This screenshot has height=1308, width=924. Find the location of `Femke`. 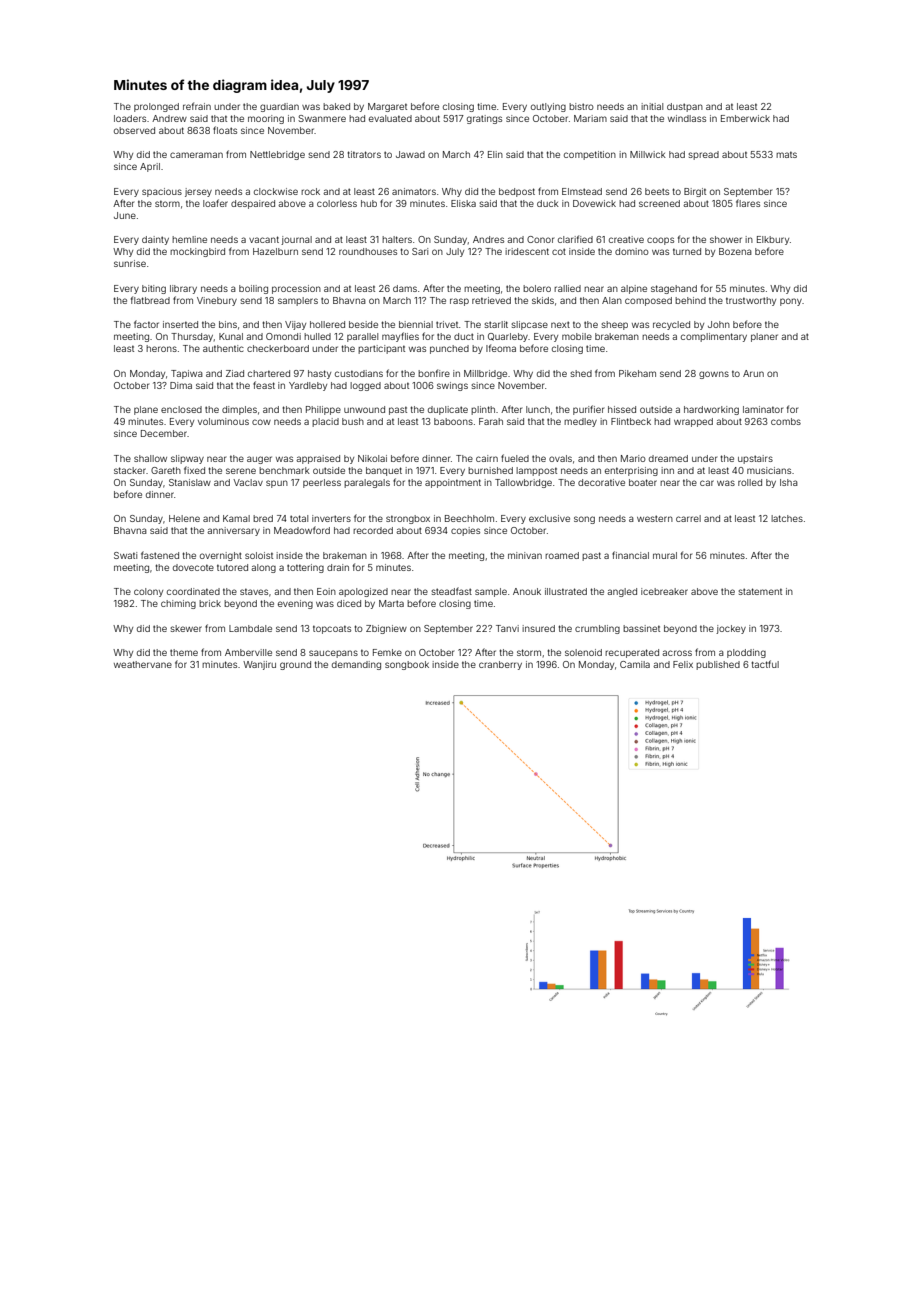

Femke is located at coordinates (387, 652).
